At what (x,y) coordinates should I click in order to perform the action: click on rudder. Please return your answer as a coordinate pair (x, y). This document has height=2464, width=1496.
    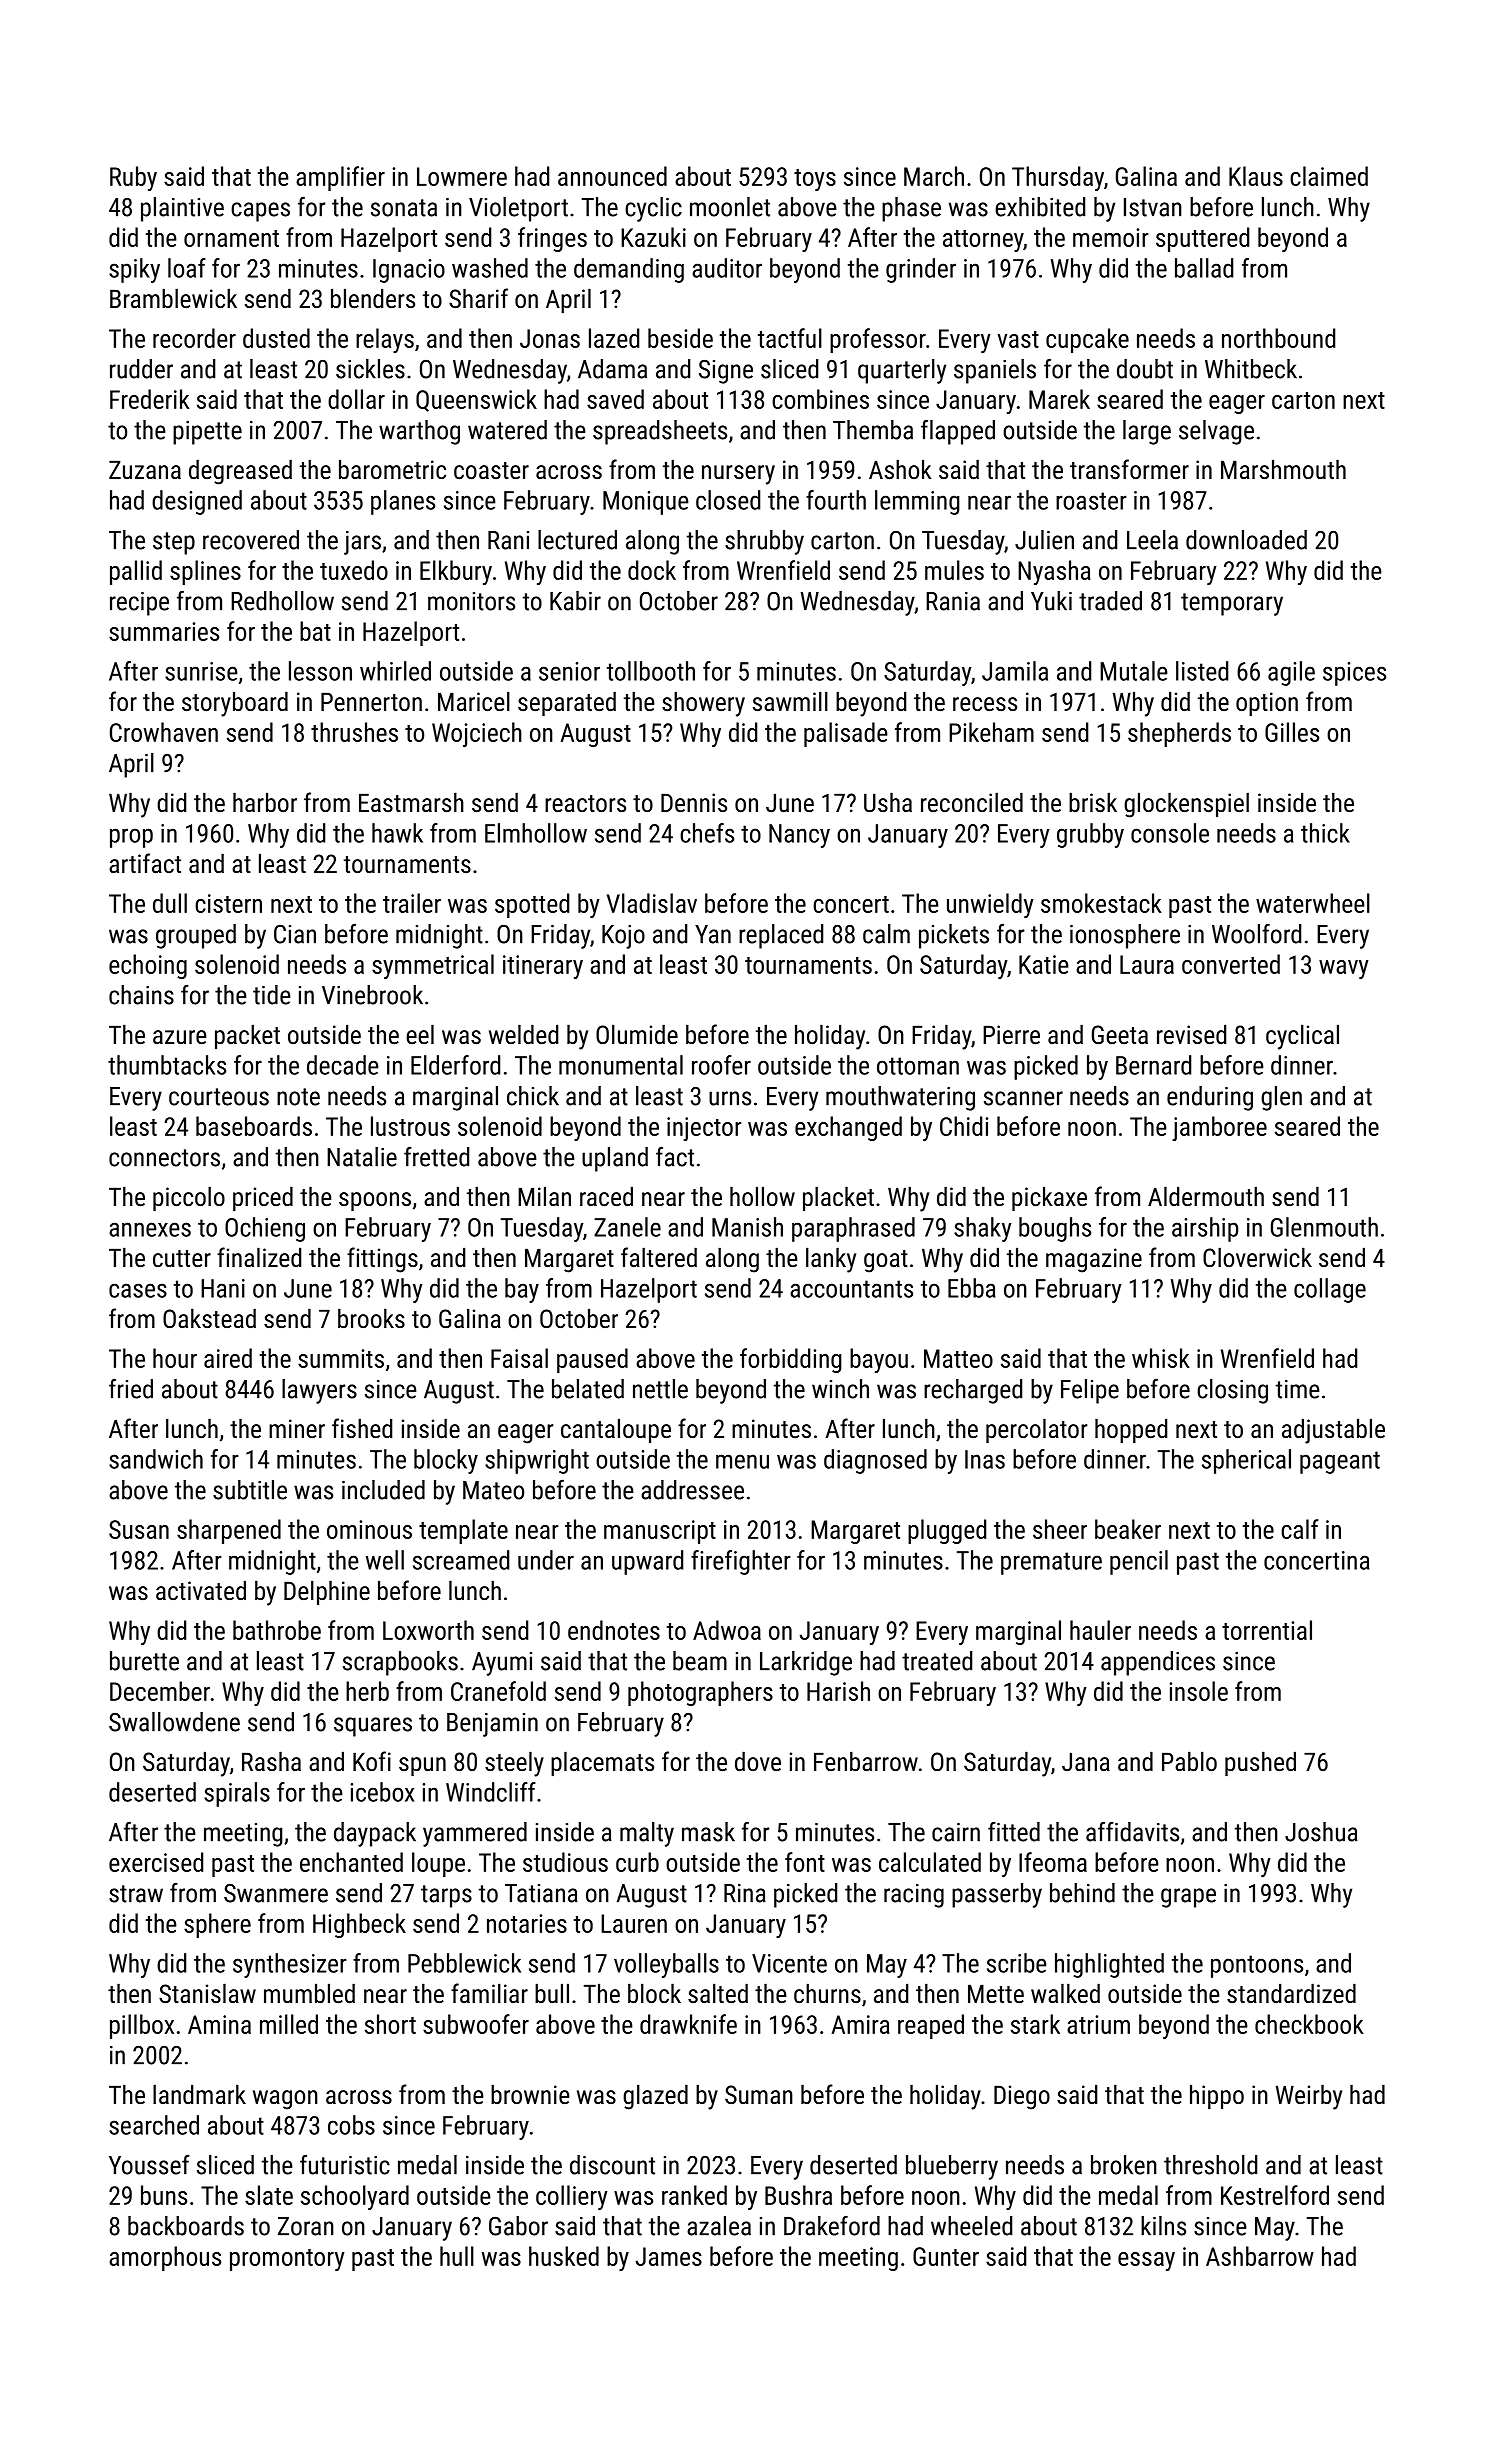
    Looking at the image, I should click on (141, 369).
